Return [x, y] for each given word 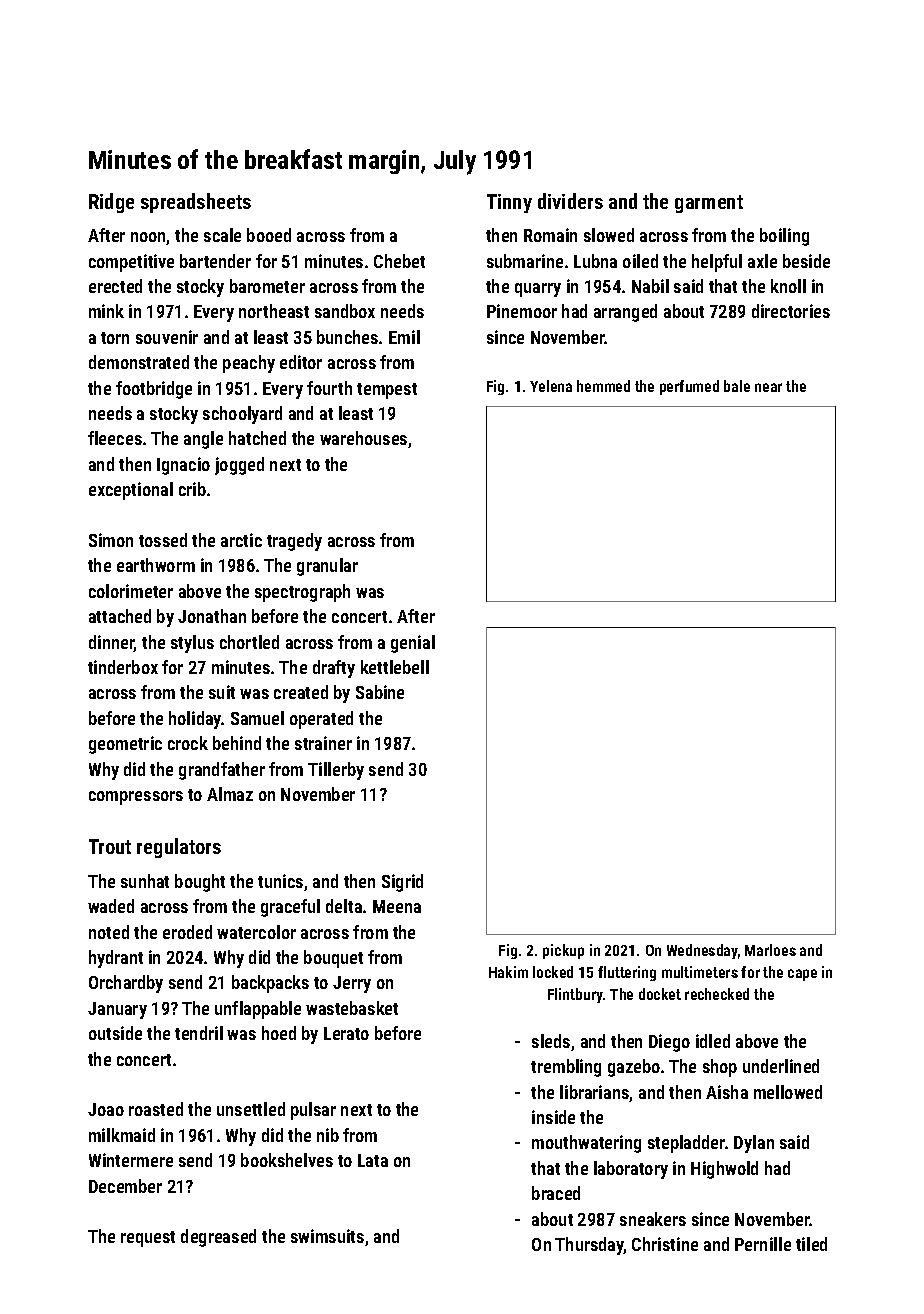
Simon [111, 540]
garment [709, 204]
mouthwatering [586, 1144]
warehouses [363, 438]
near [768, 387]
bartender [215, 261]
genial [413, 644]
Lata [373, 1160]
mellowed [788, 1092]
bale [737, 386]
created [301, 692]
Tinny [509, 203]
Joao [106, 1109]
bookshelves [287, 1160]
